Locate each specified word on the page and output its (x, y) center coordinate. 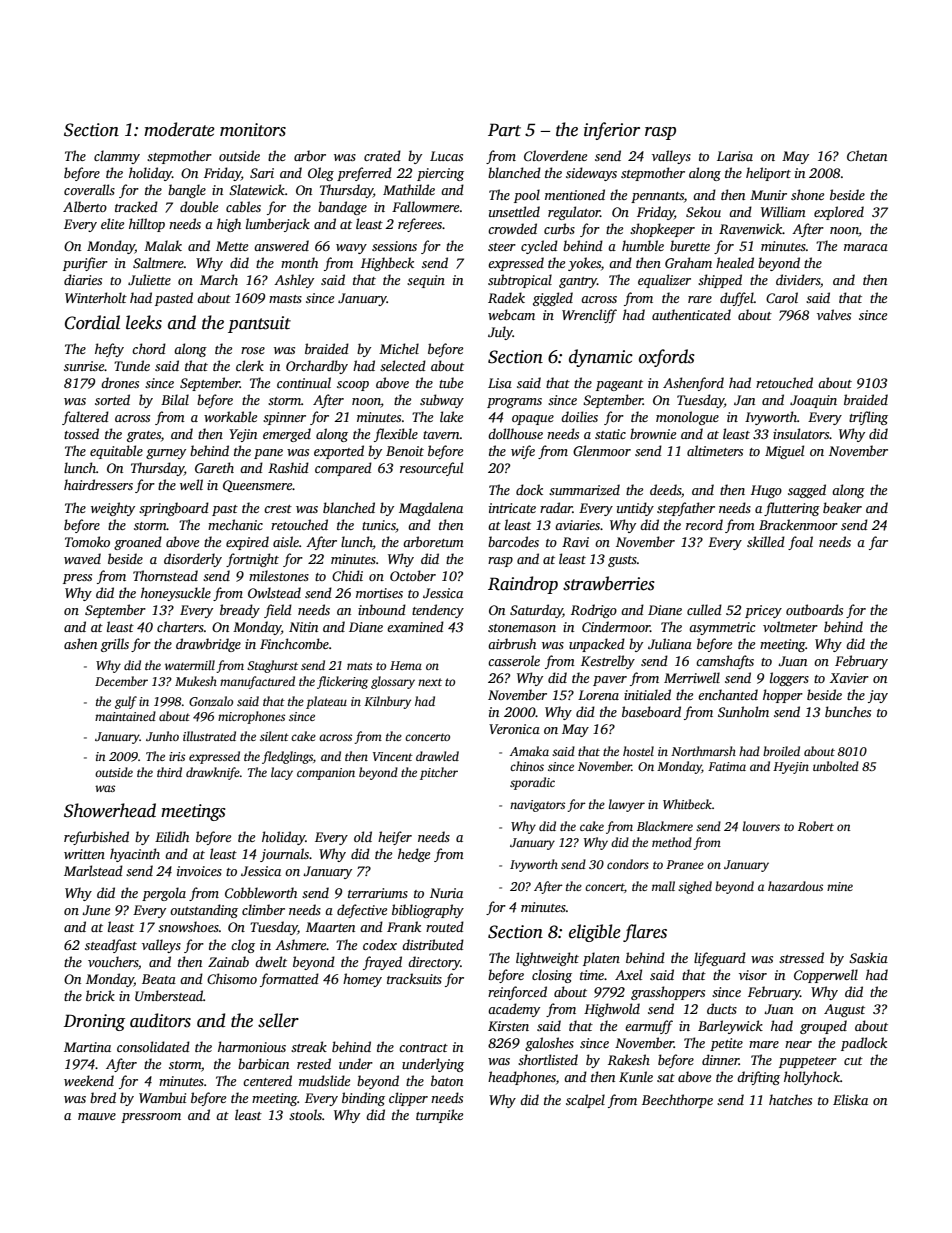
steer (502, 247)
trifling (868, 418)
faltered (85, 418)
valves (834, 314)
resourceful (431, 469)
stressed (801, 957)
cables (243, 206)
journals (284, 855)
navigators (537, 806)
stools (305, 1114)
